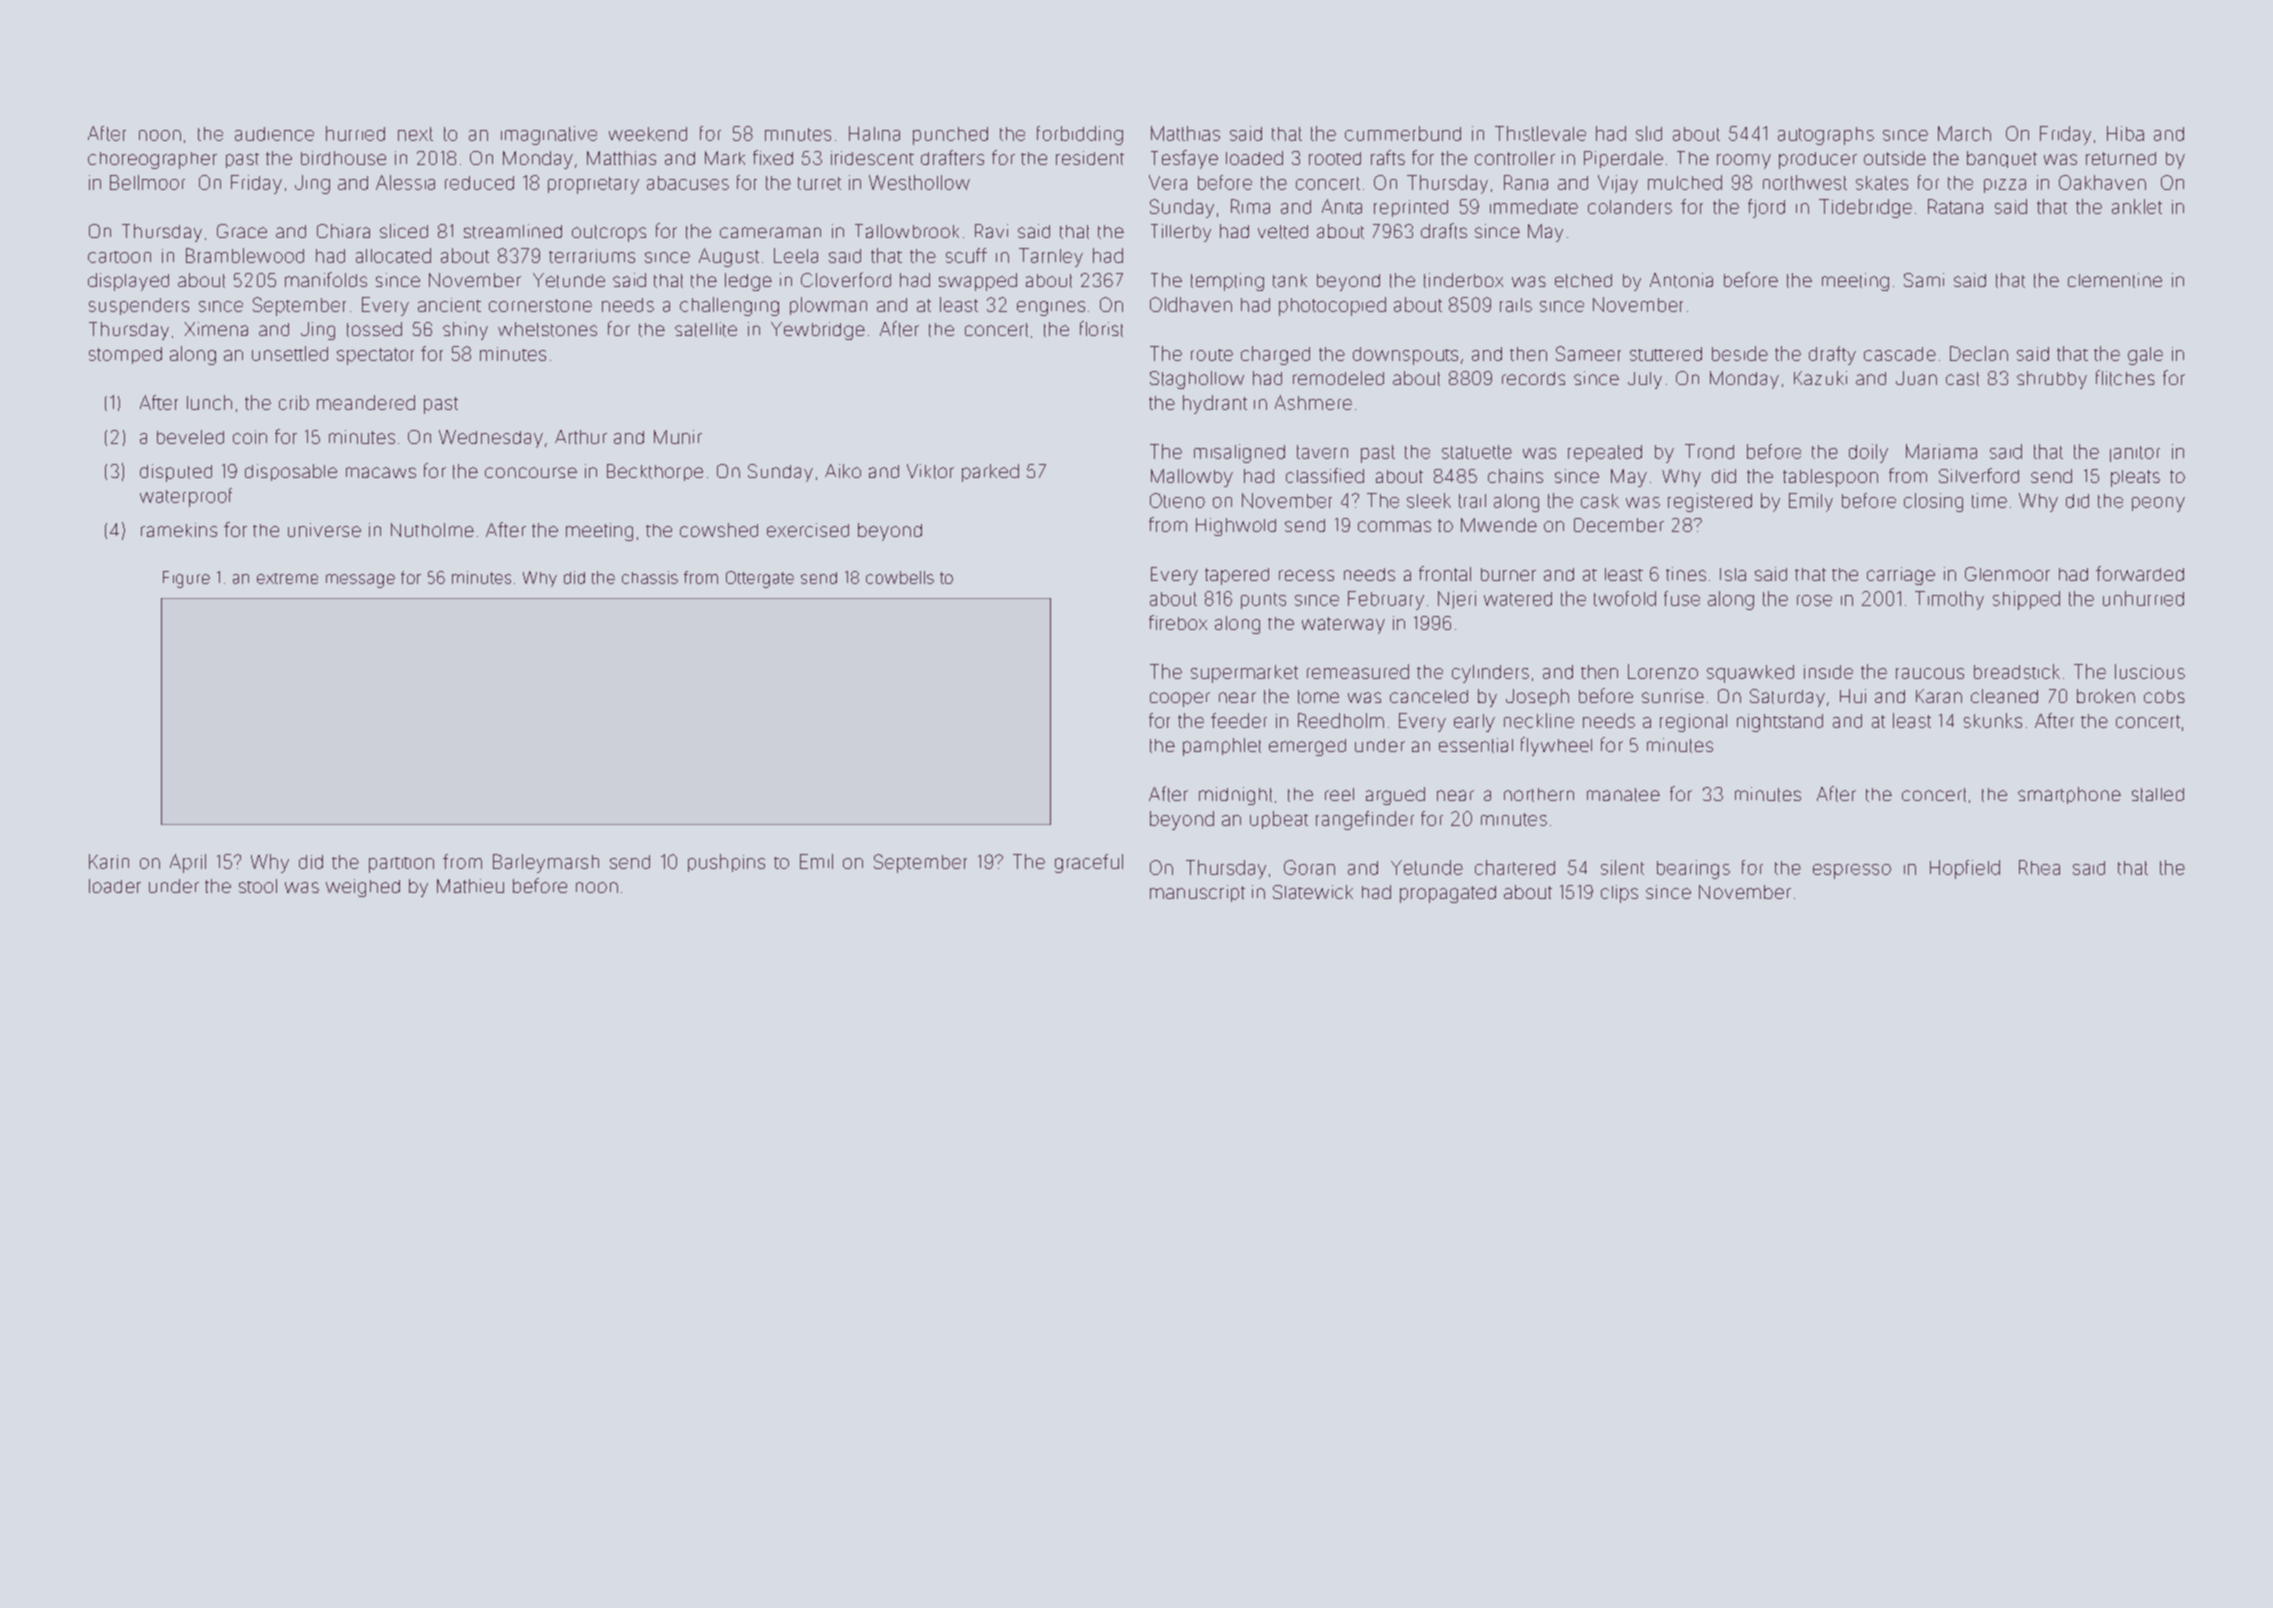 The width and height of the screenshot is (2273, 1608). I want to click on regional, so click(1693, 723).
